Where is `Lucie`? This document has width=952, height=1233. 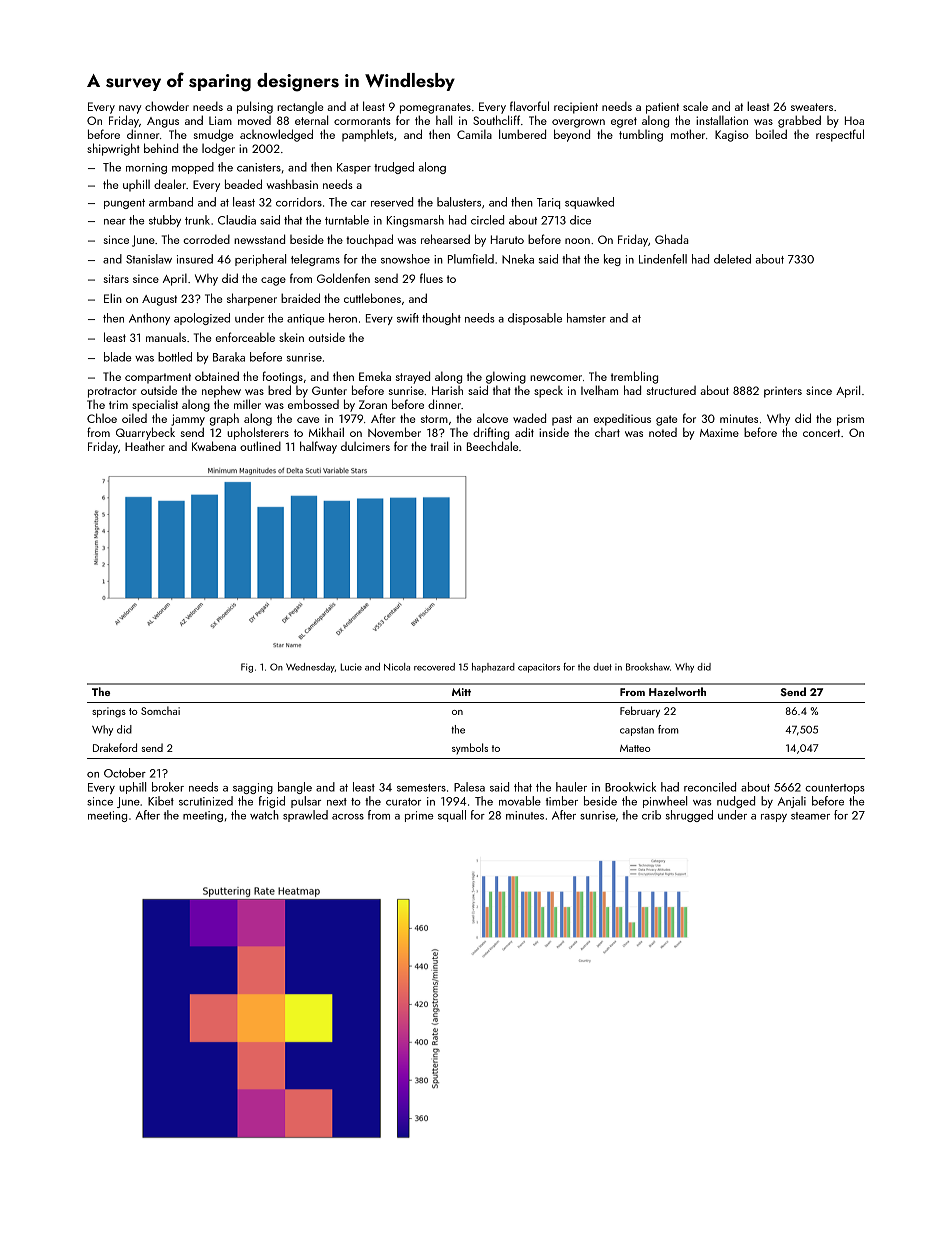 Lucie is located at coordinates (351, 667).
